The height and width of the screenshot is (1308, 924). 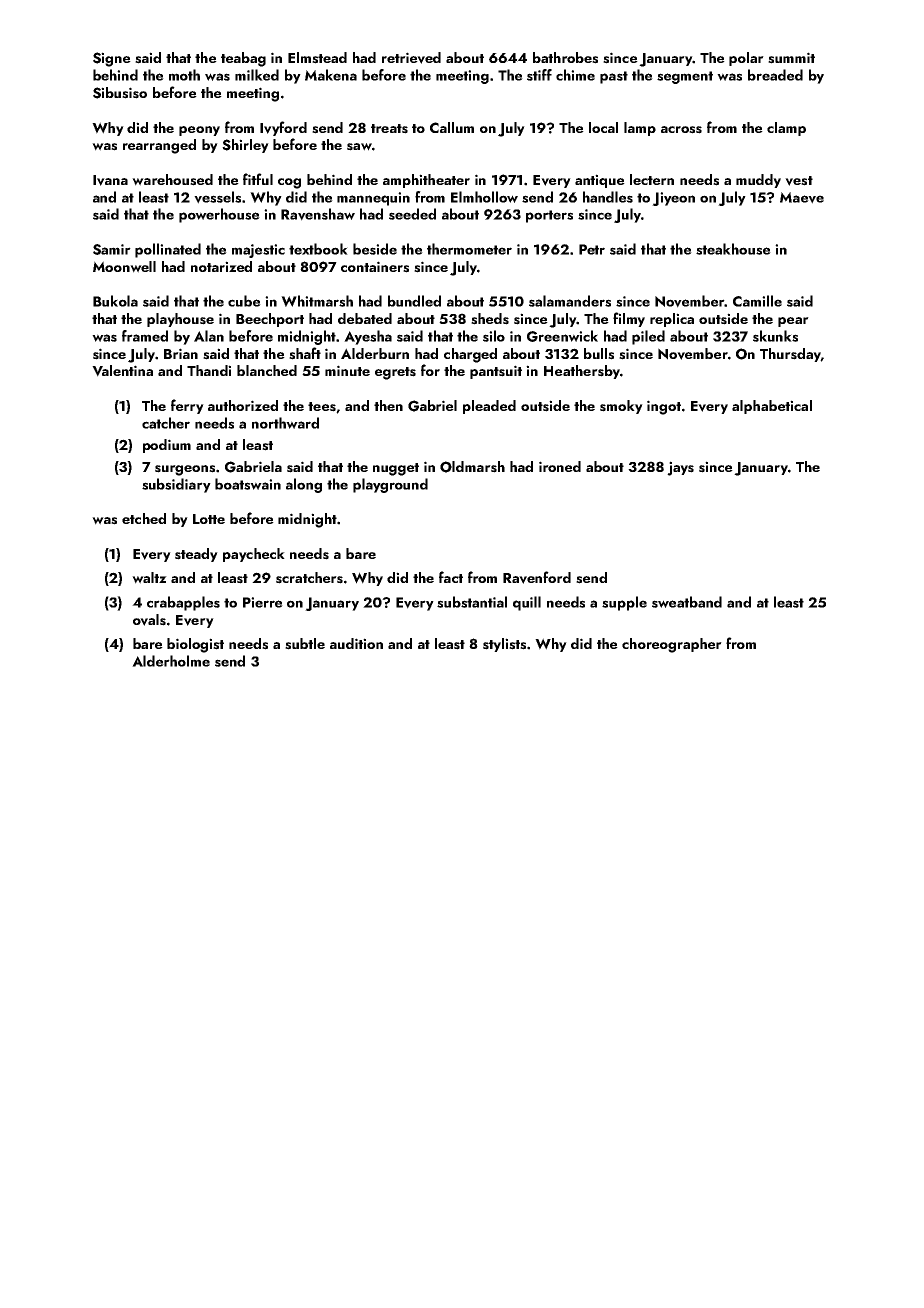 What do you see at coordinates (243, 59) in the screenshot?
I see `teabag` at bounding box center [243, 59].
